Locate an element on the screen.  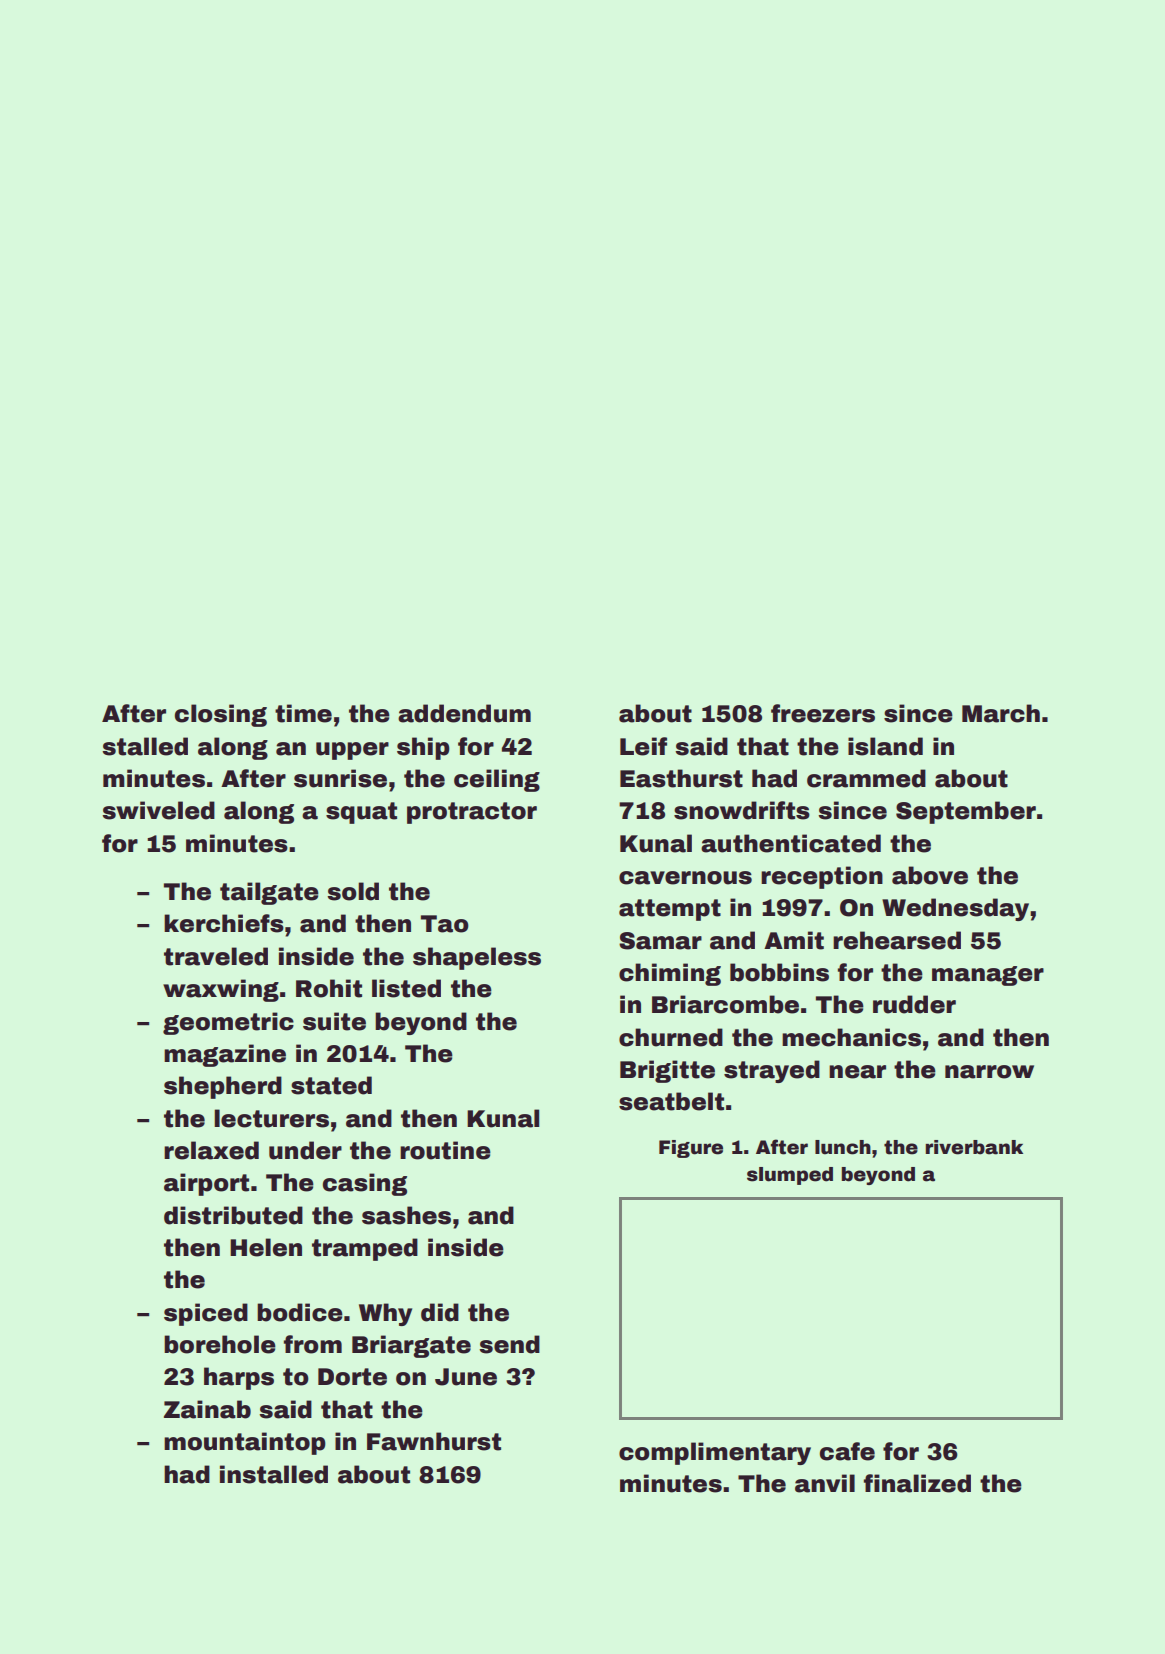
September is located at coordinates (966, 812).
